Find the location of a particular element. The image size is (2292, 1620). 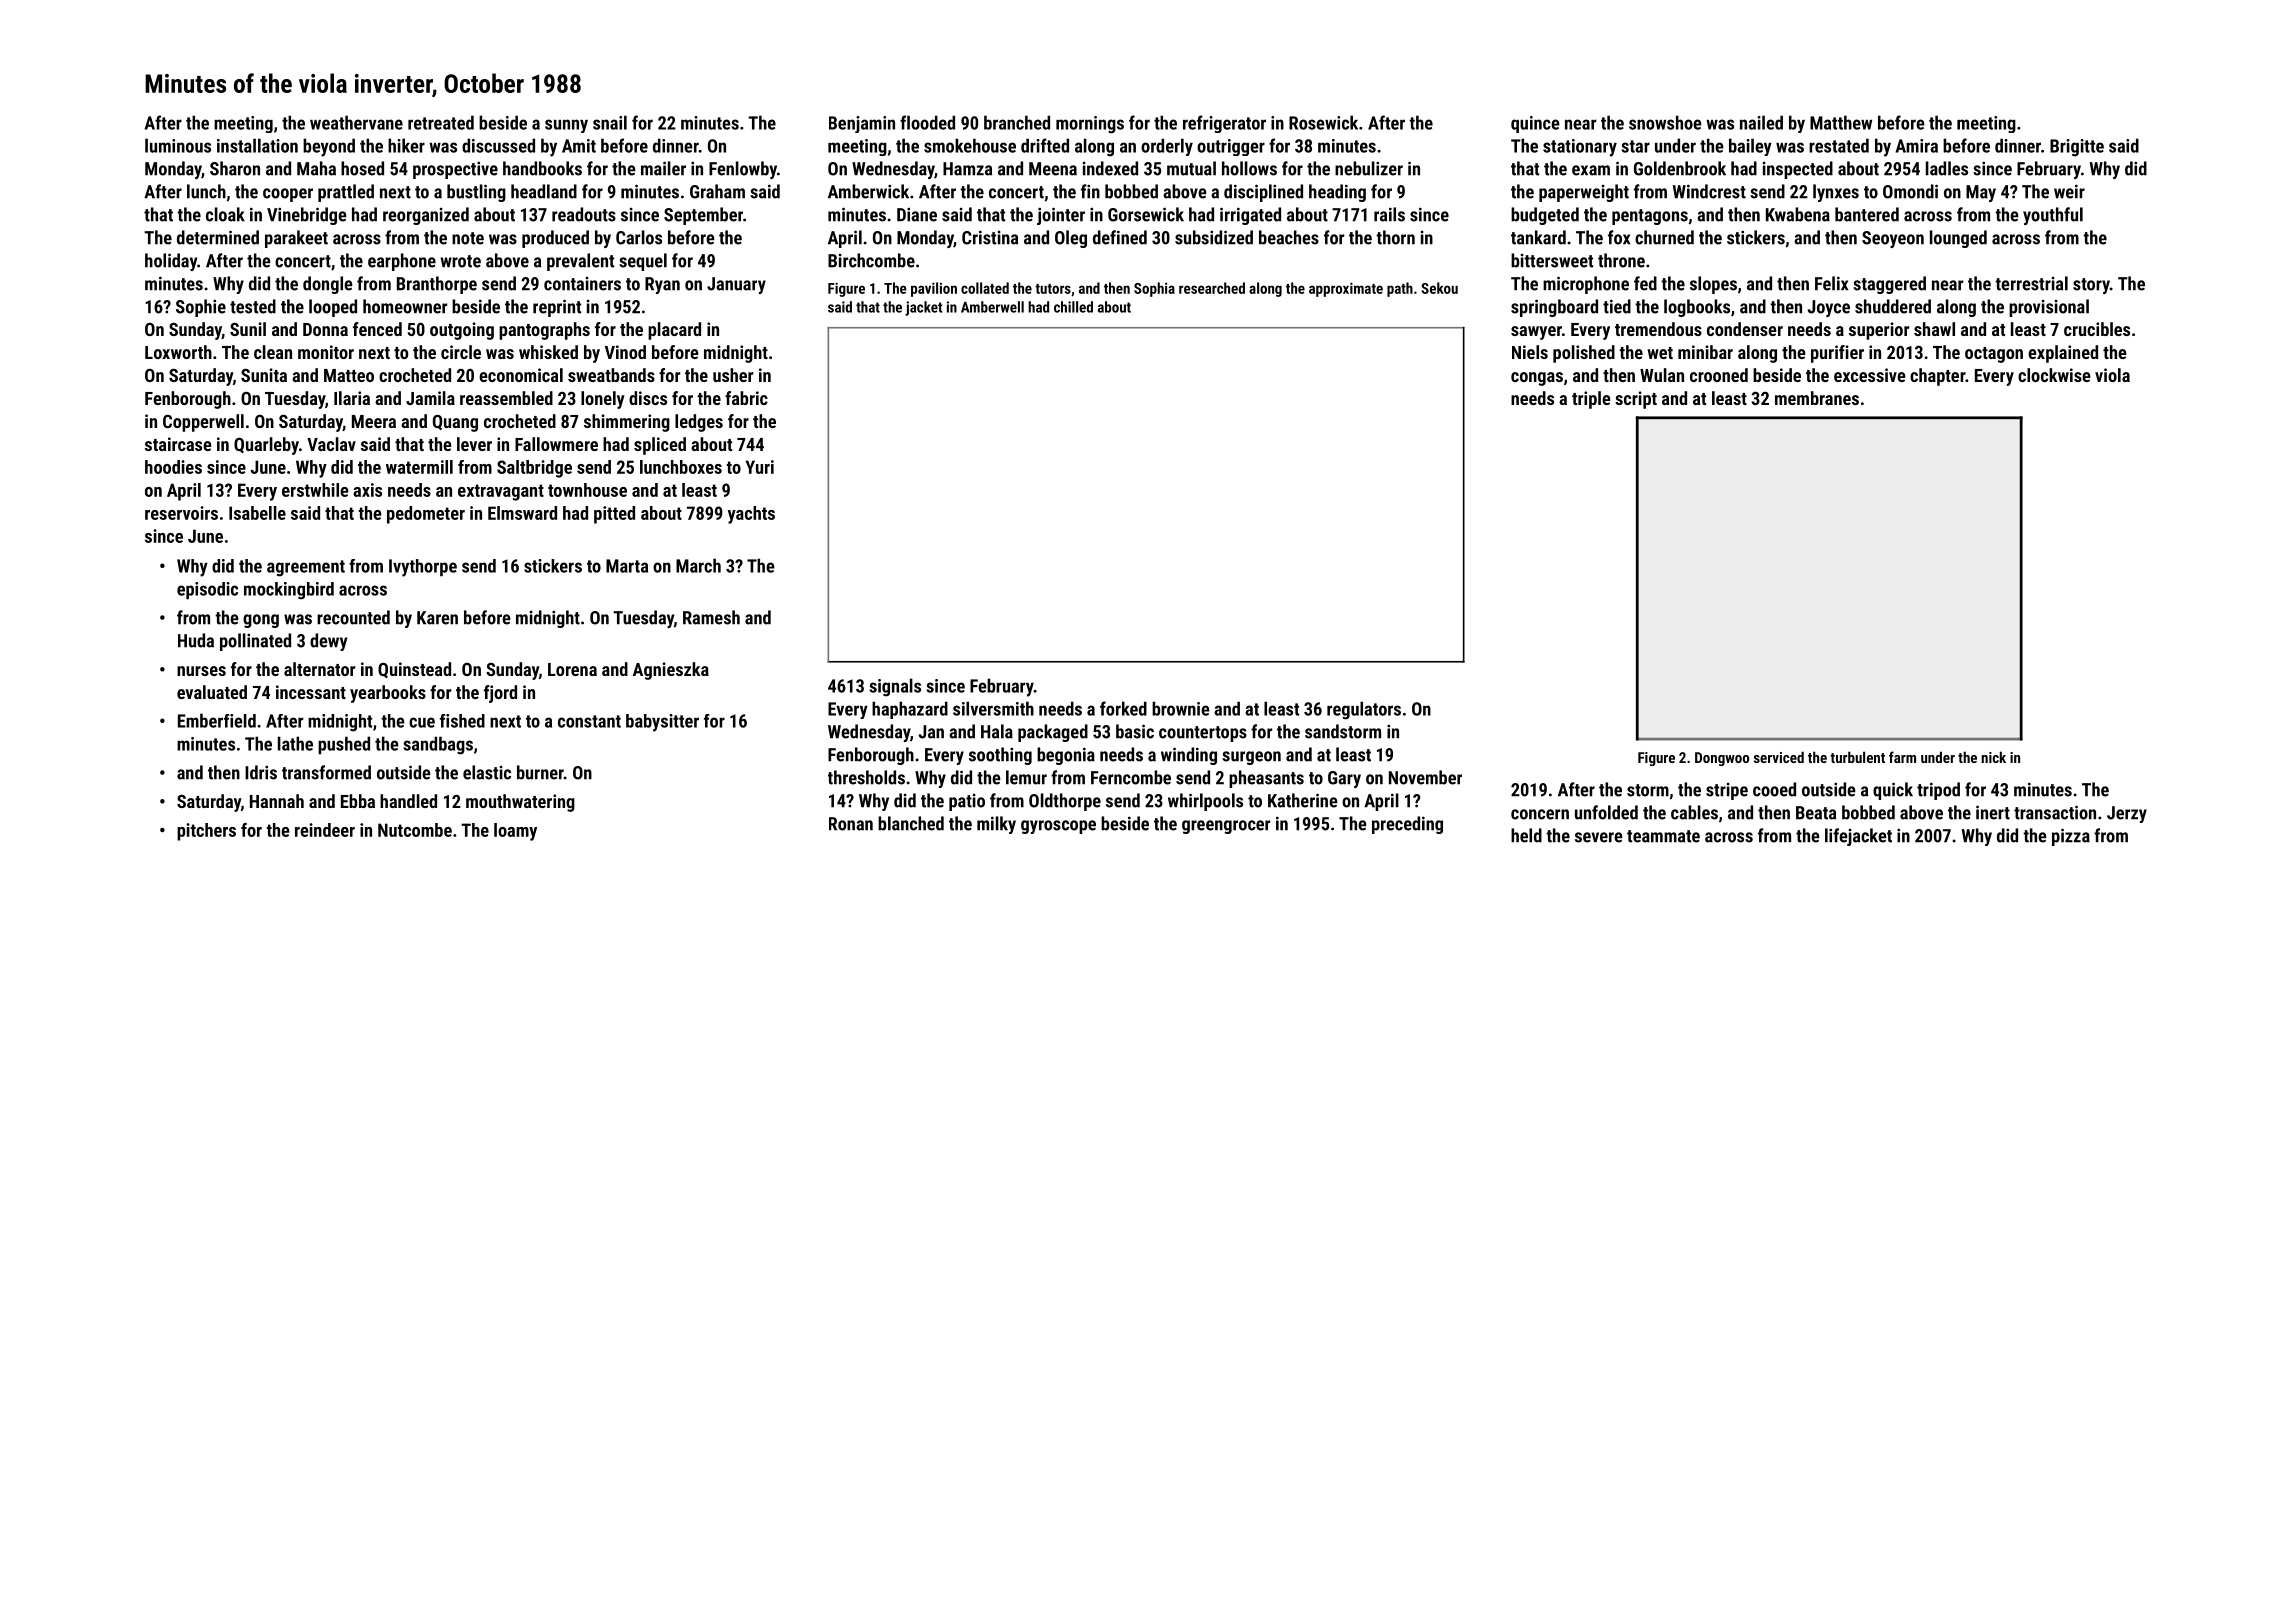

Wulan is located at coordinates (1662, 375).
